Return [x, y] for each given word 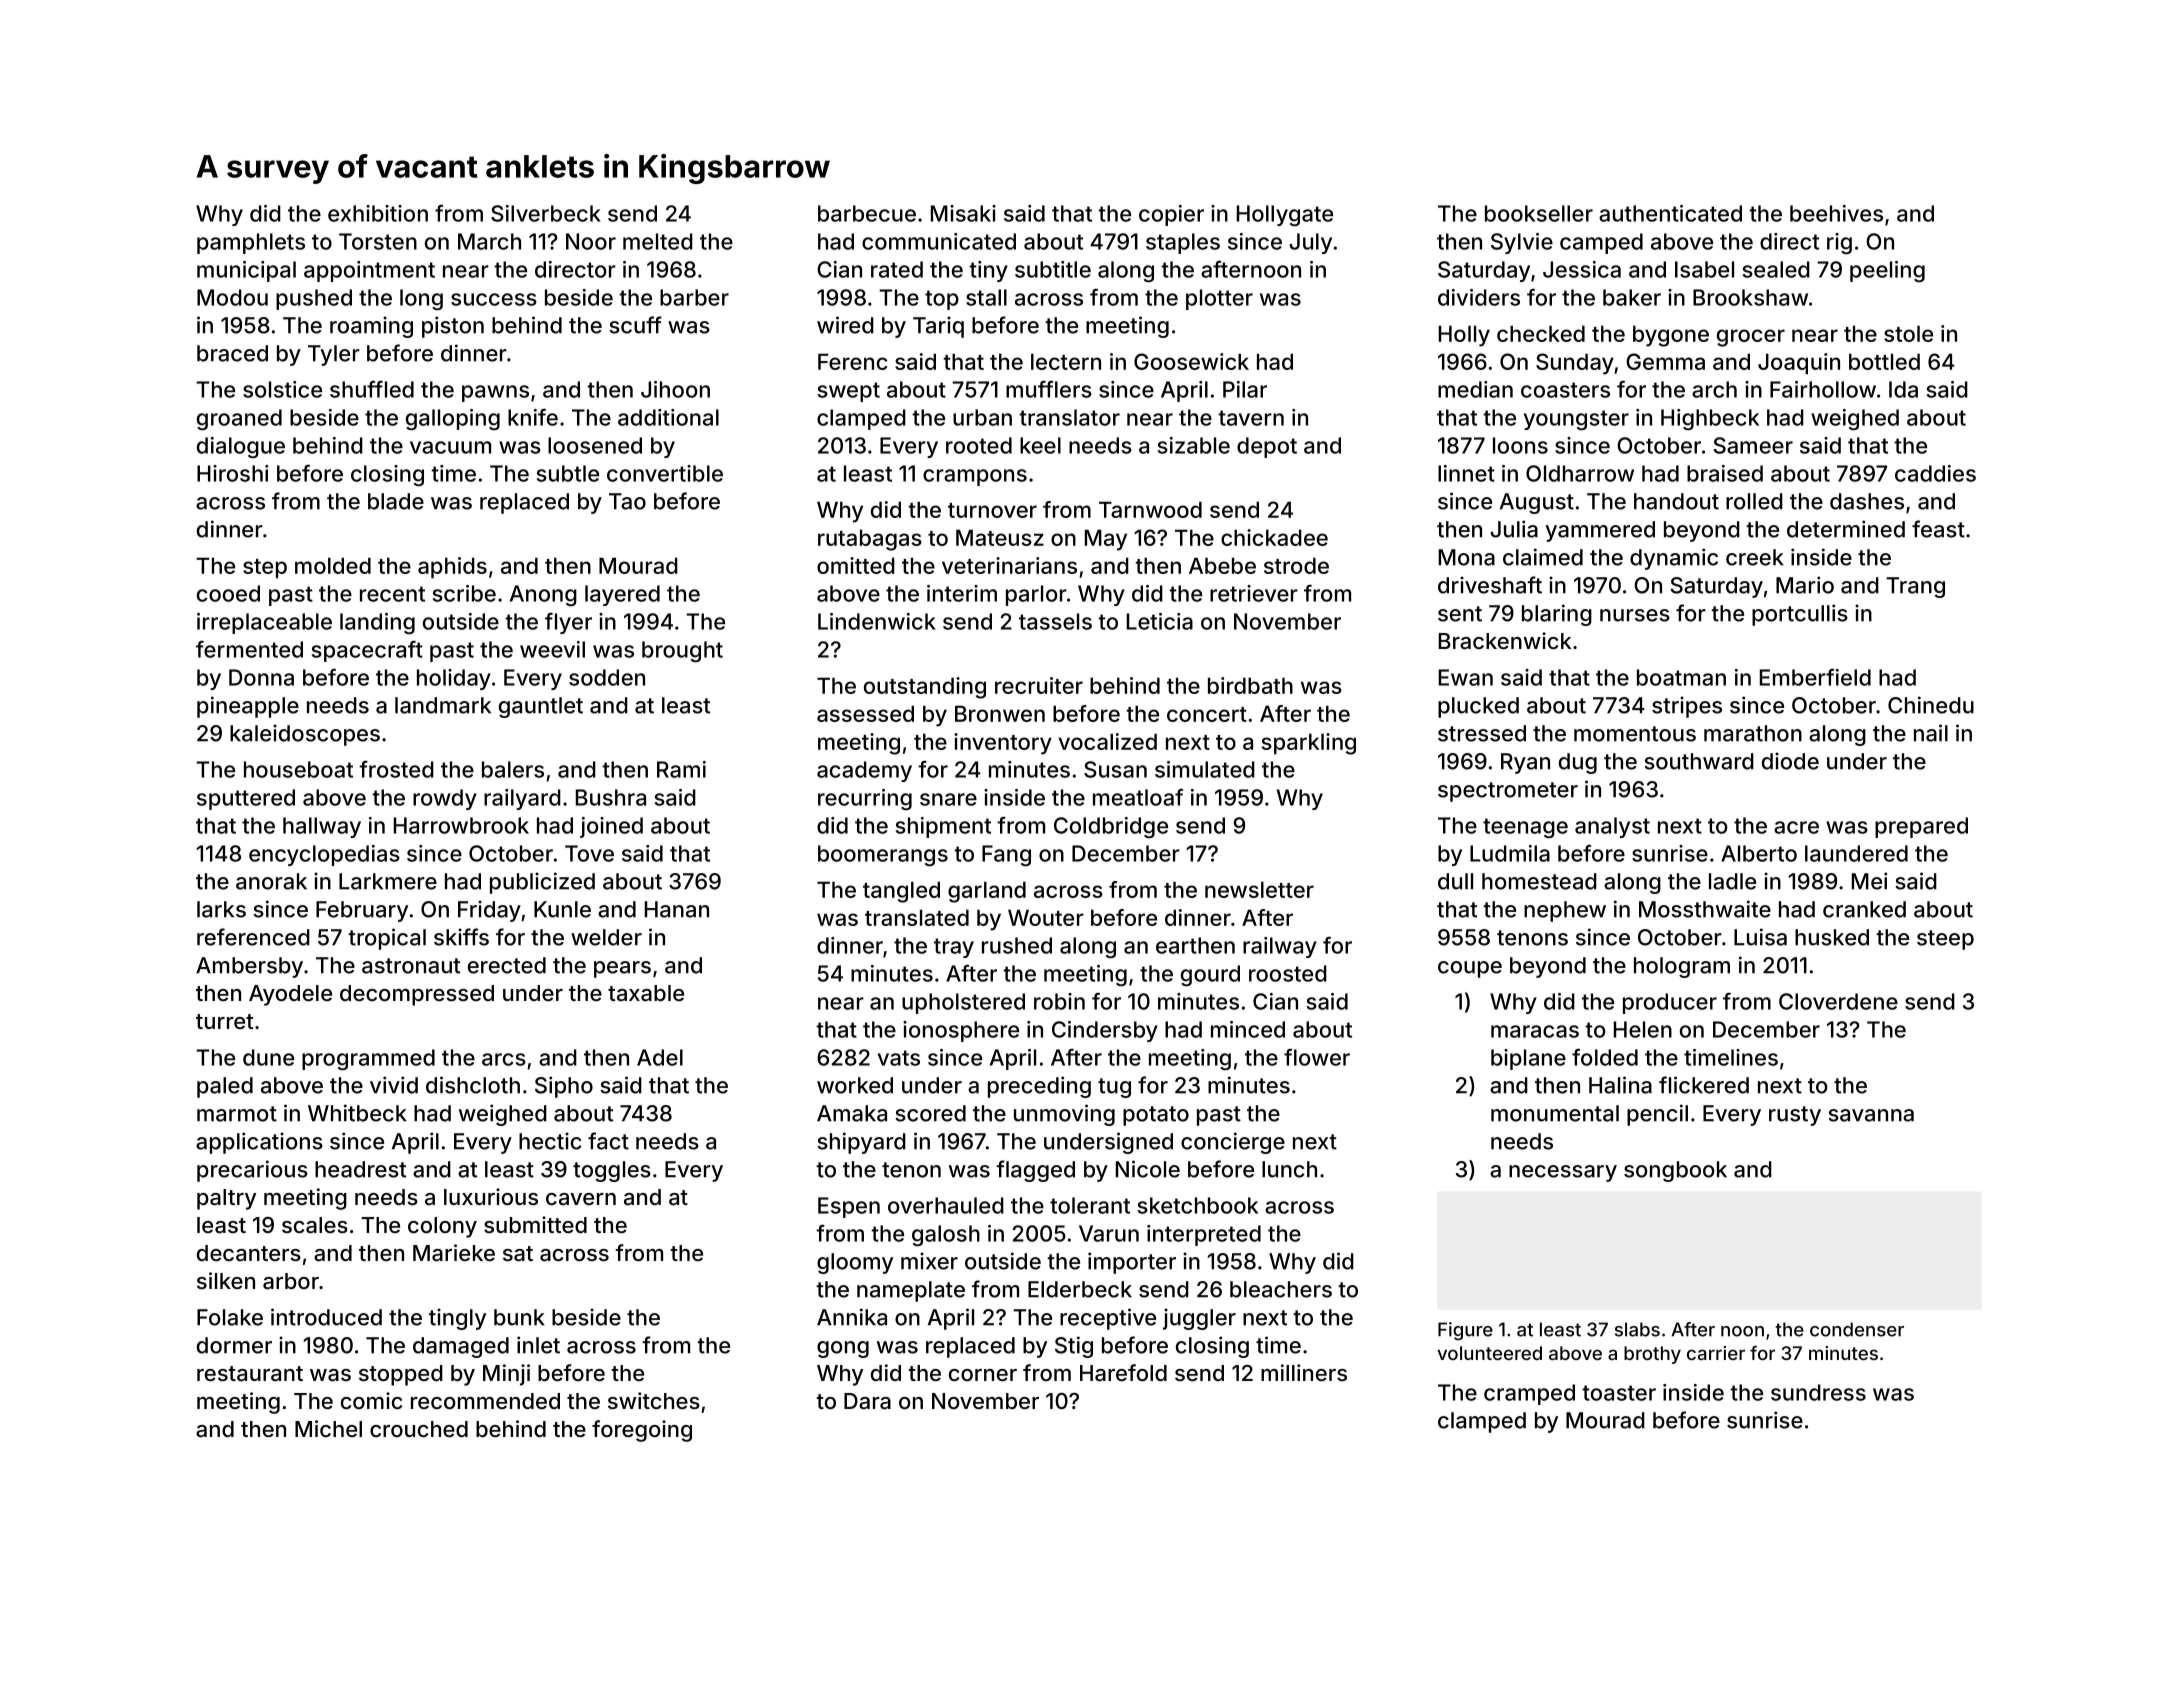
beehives [1836, 213]
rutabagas [870, 540]
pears [622, 969]
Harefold [1123, 1373]
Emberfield [1815, 677]
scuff [635, 325]
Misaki [963, 213]
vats [899, 1058]
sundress [1818, 1392]
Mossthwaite [1705, 909]
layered [622, 595]
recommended [485, 1401]
